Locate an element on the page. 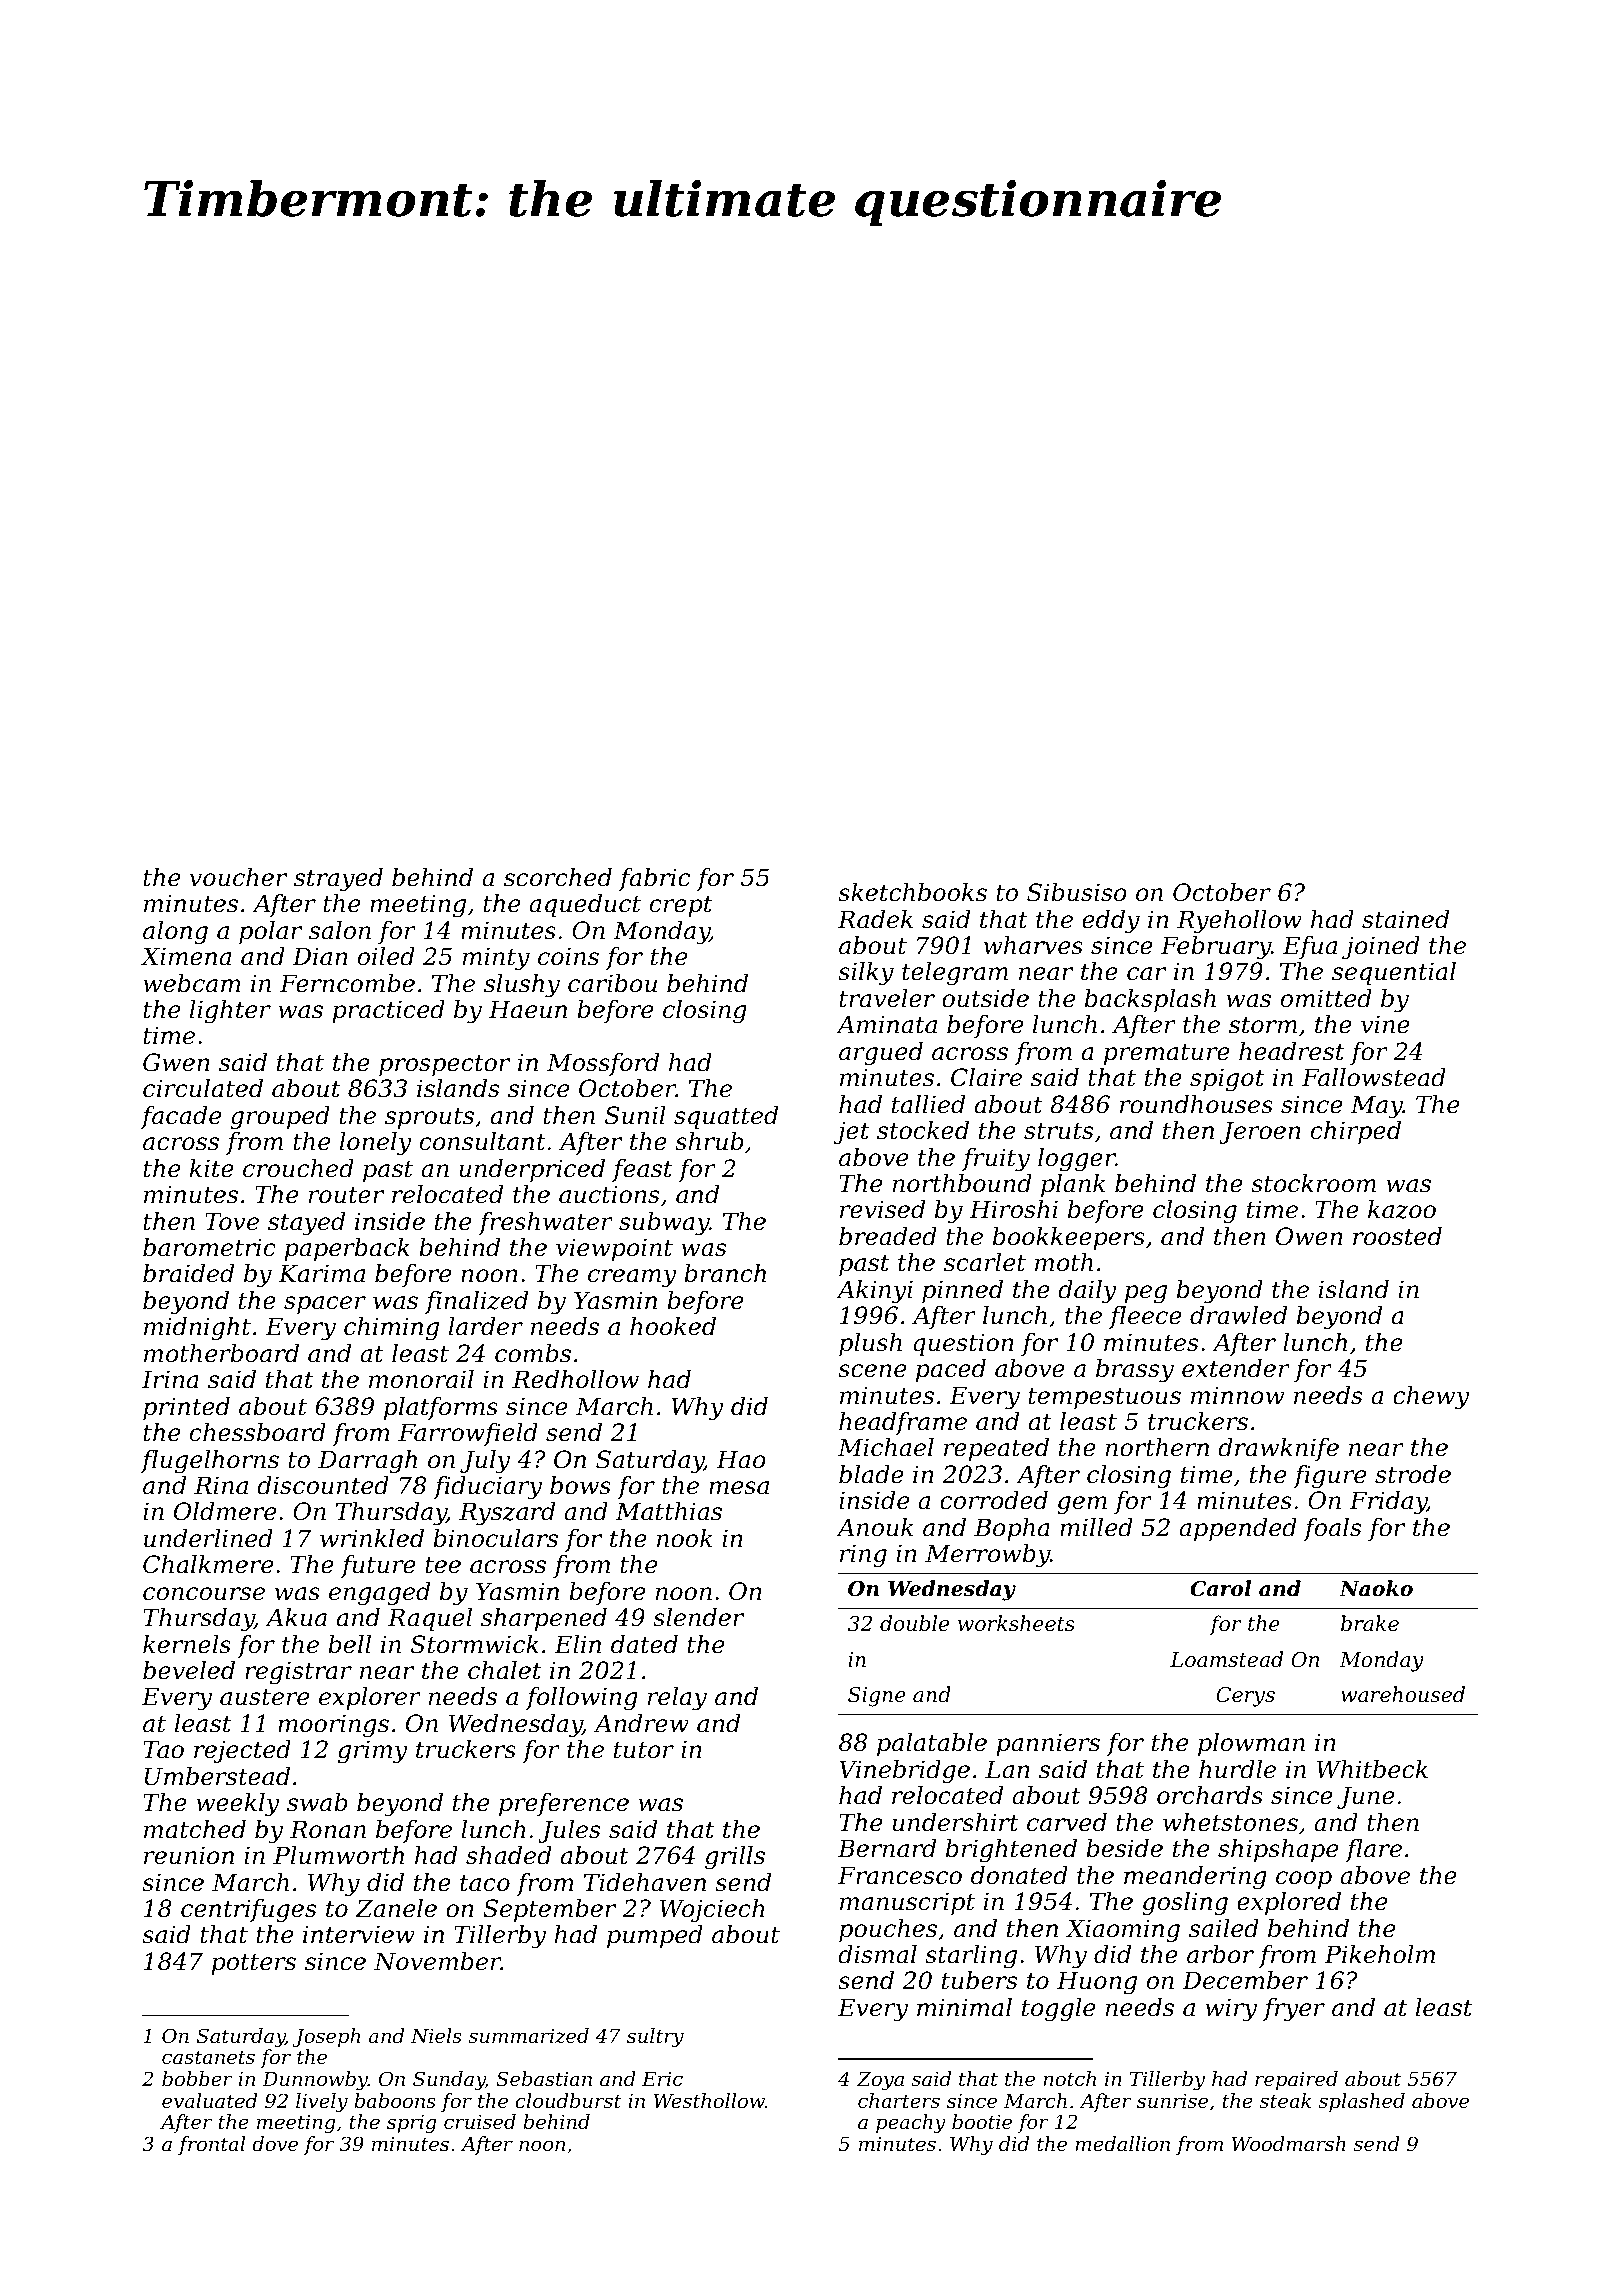  backsplash is located at coordinates (1150, 1000).
